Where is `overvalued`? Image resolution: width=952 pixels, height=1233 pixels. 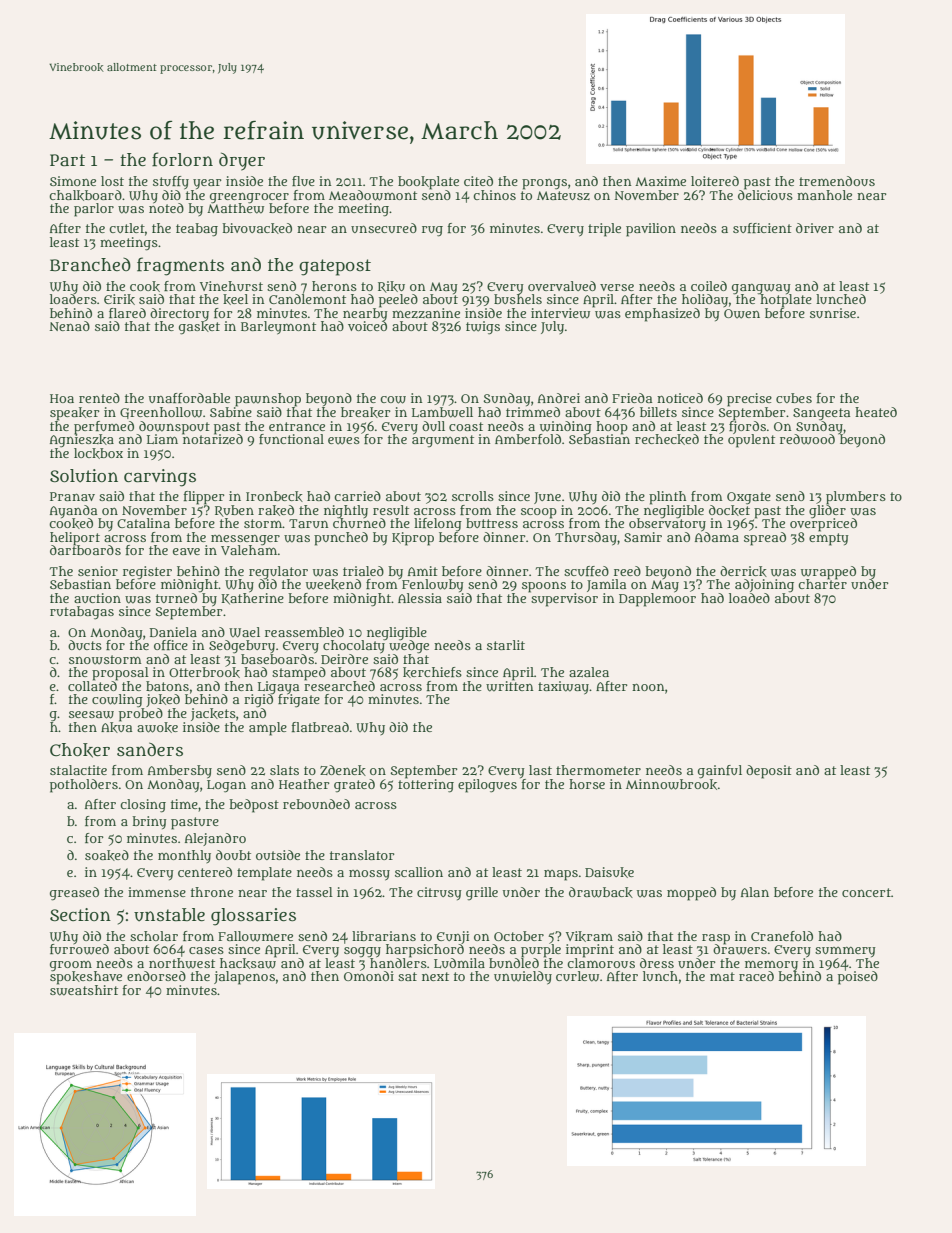 overvalued is located at coordinates (562, 286).
